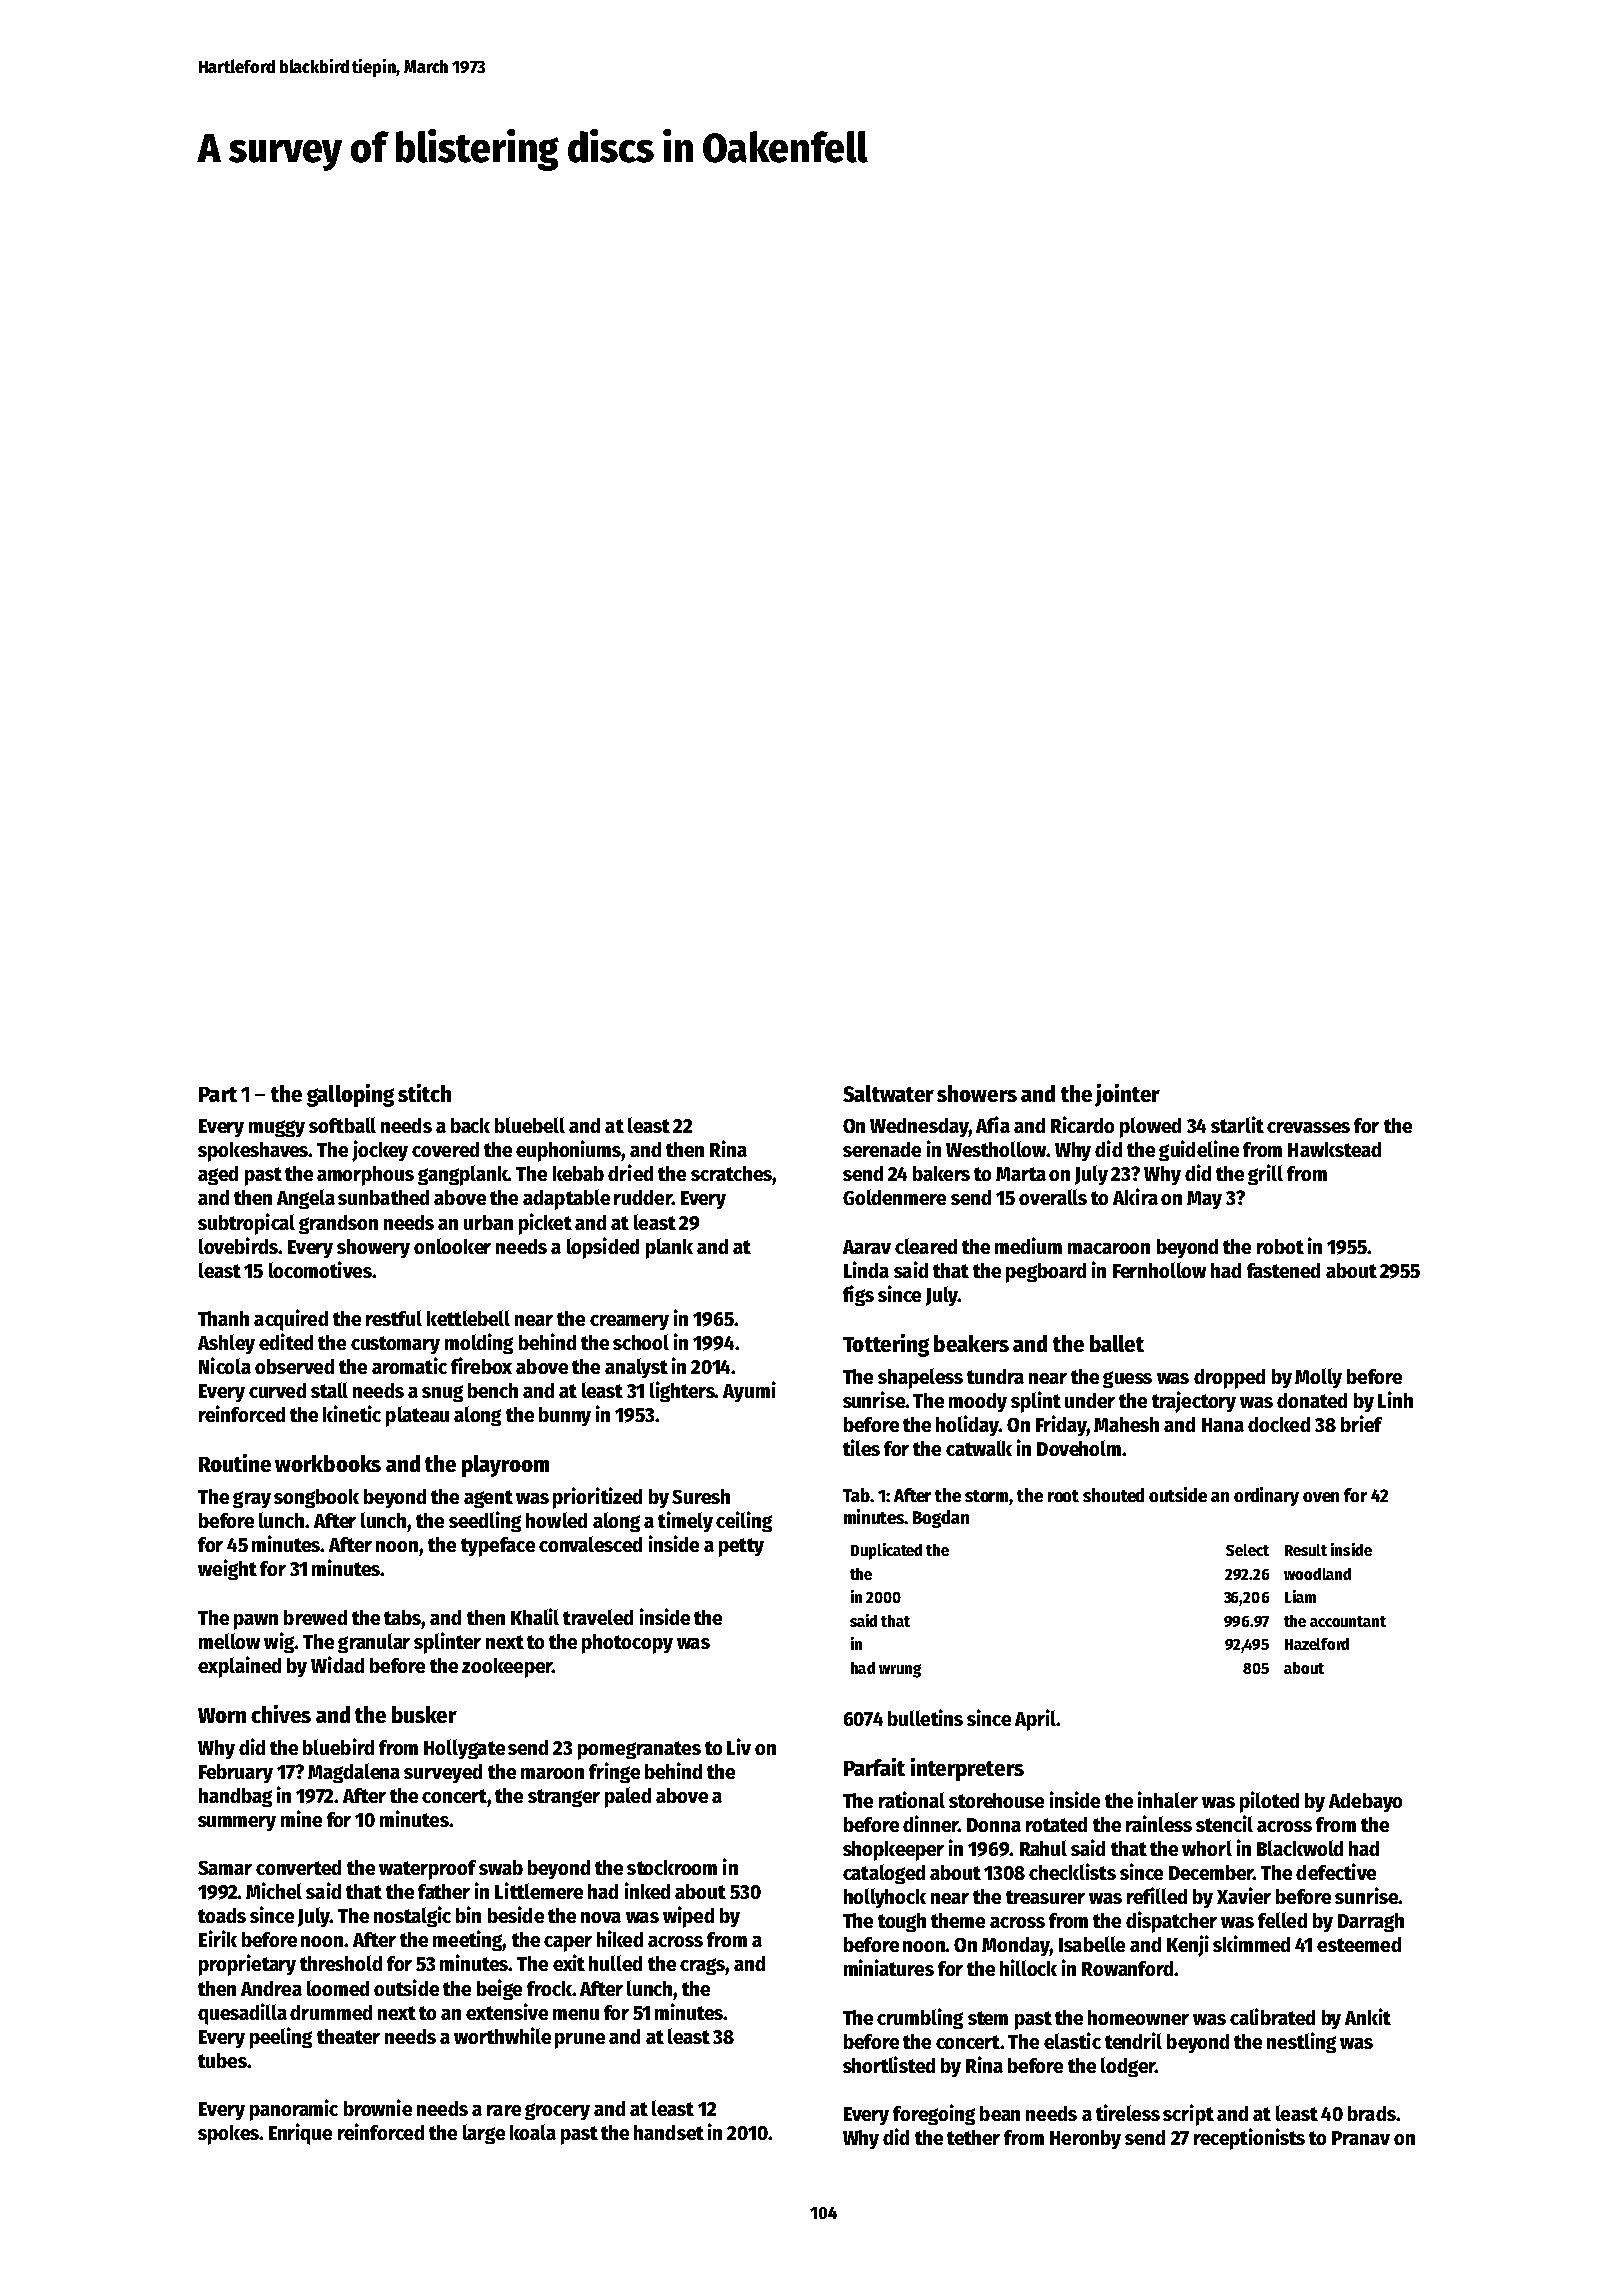 This screenshot has width=1620, height=2292. Describe the element at coordinates (627, 1644) in the screenshot. I see `photocopy` at that location.
